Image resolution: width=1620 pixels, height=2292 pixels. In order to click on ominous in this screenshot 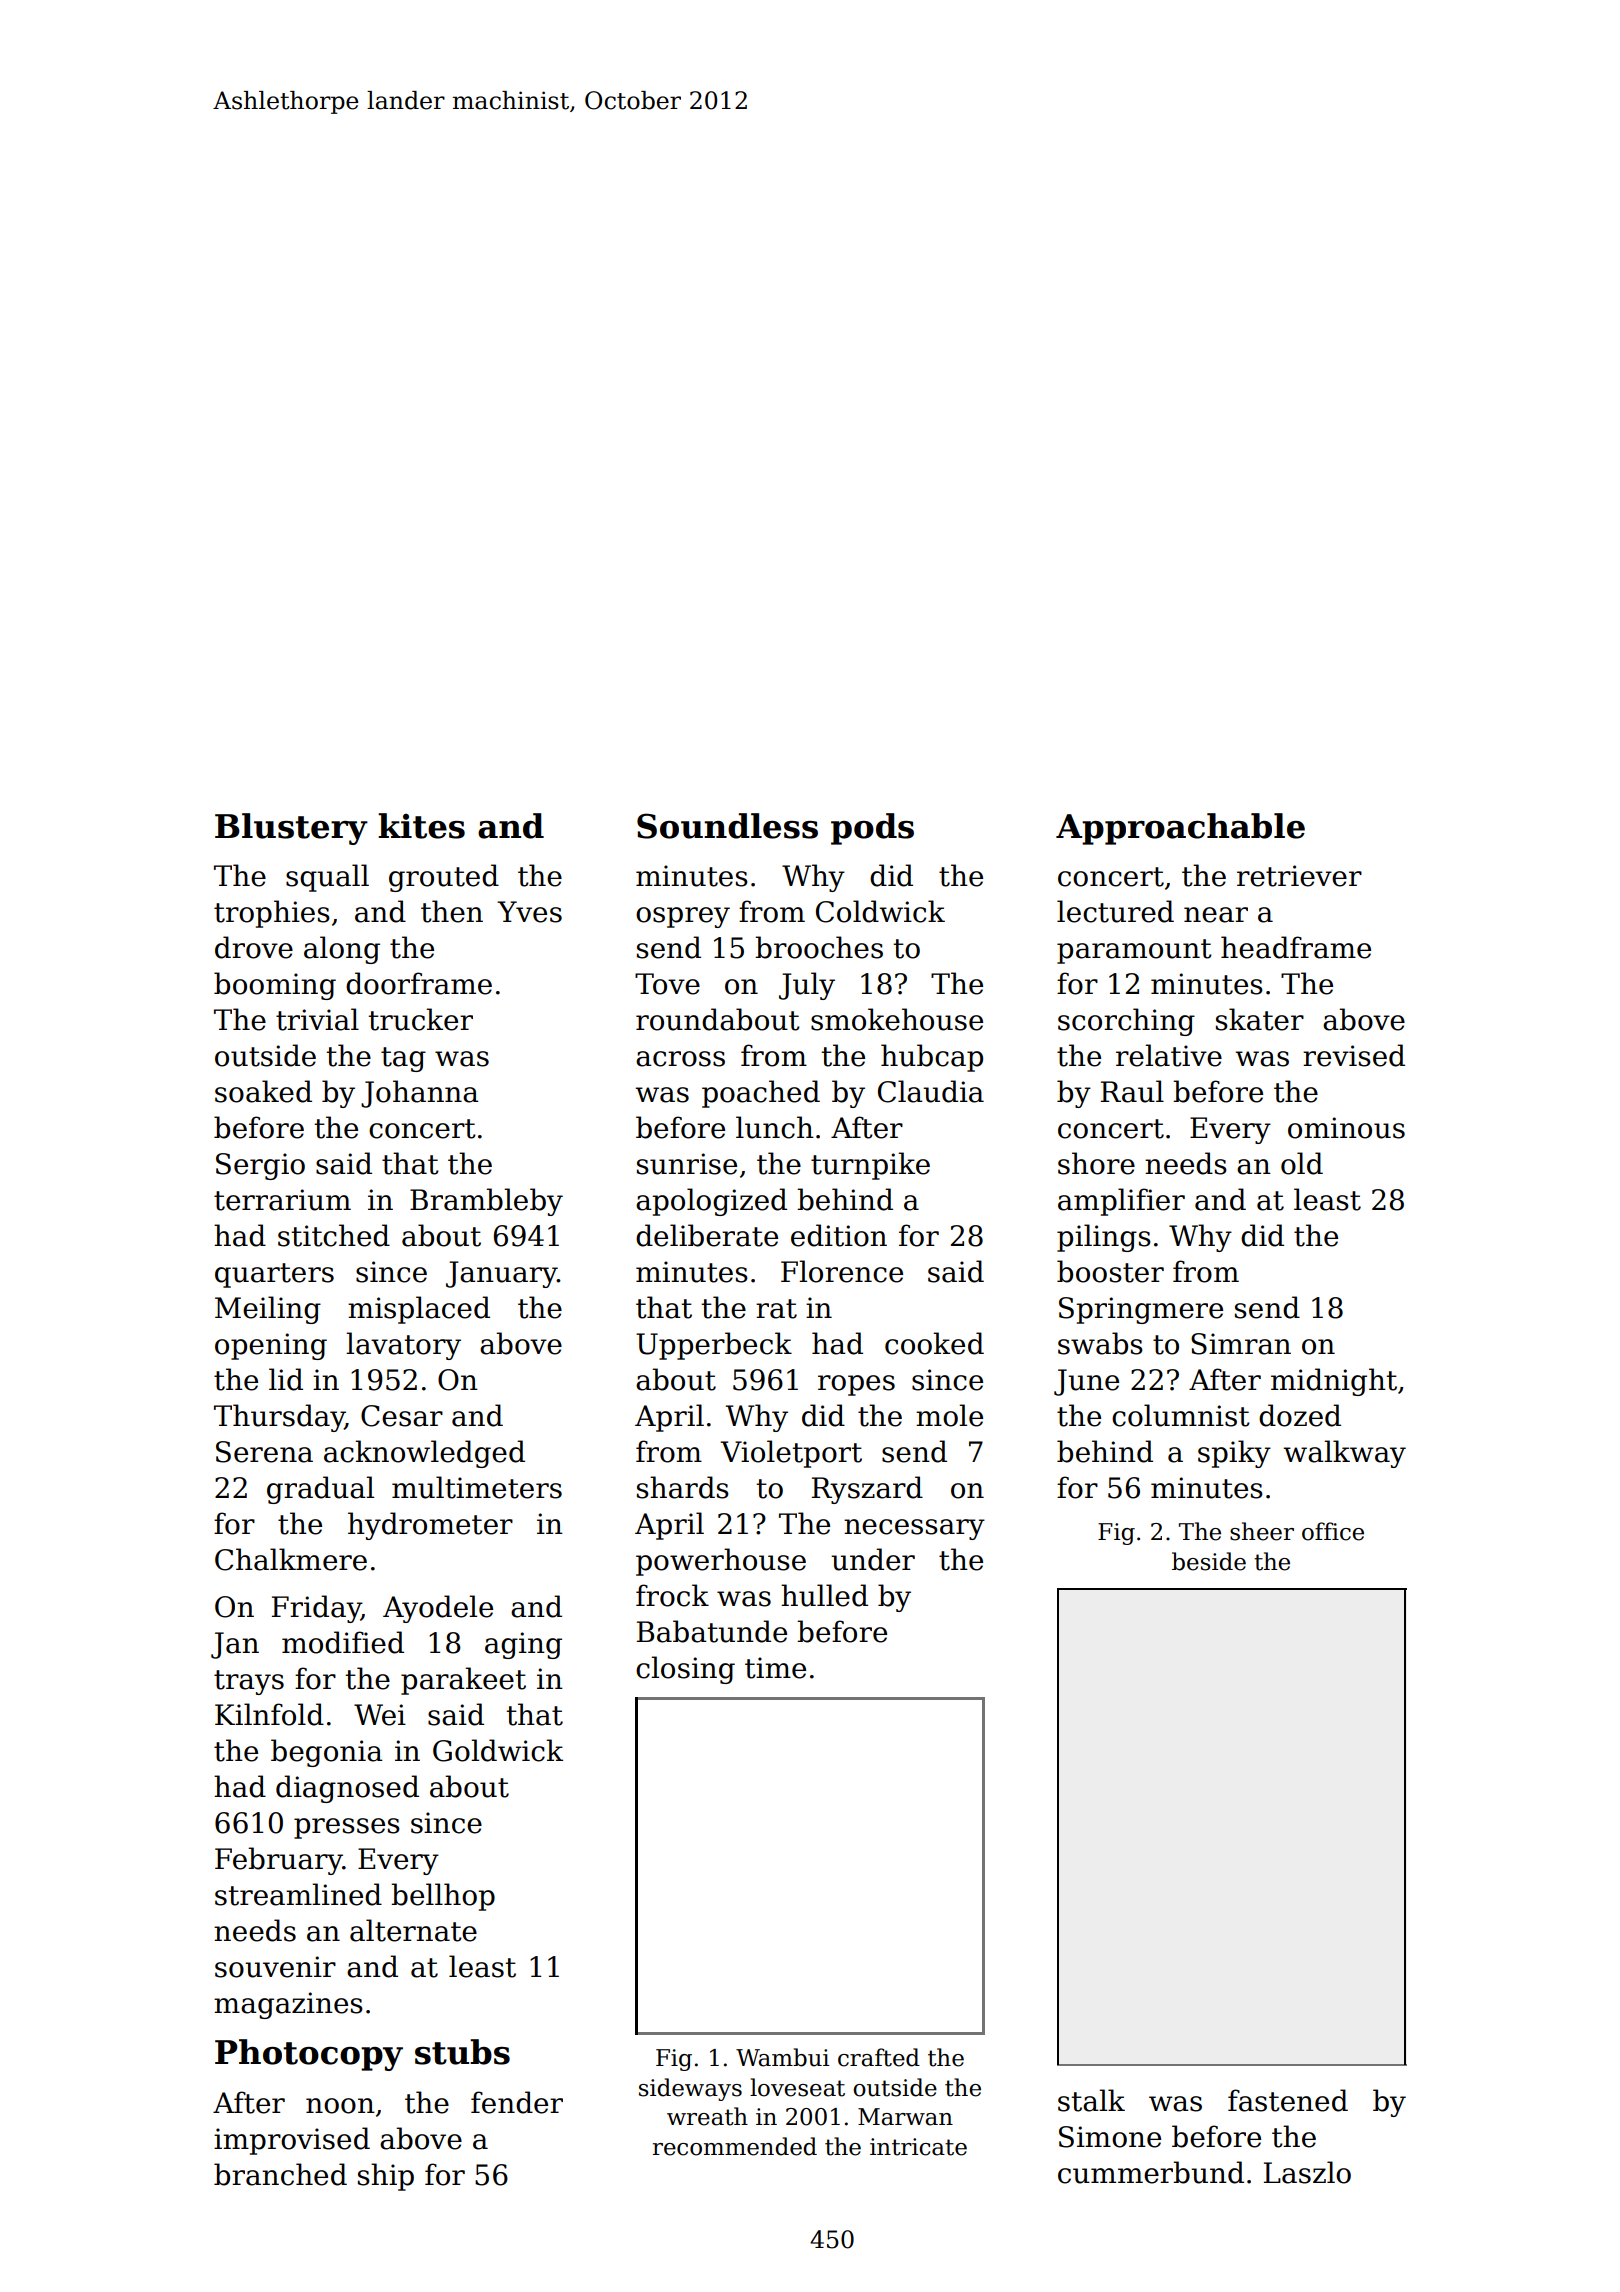, I will do `click(1346, 1128)`.
